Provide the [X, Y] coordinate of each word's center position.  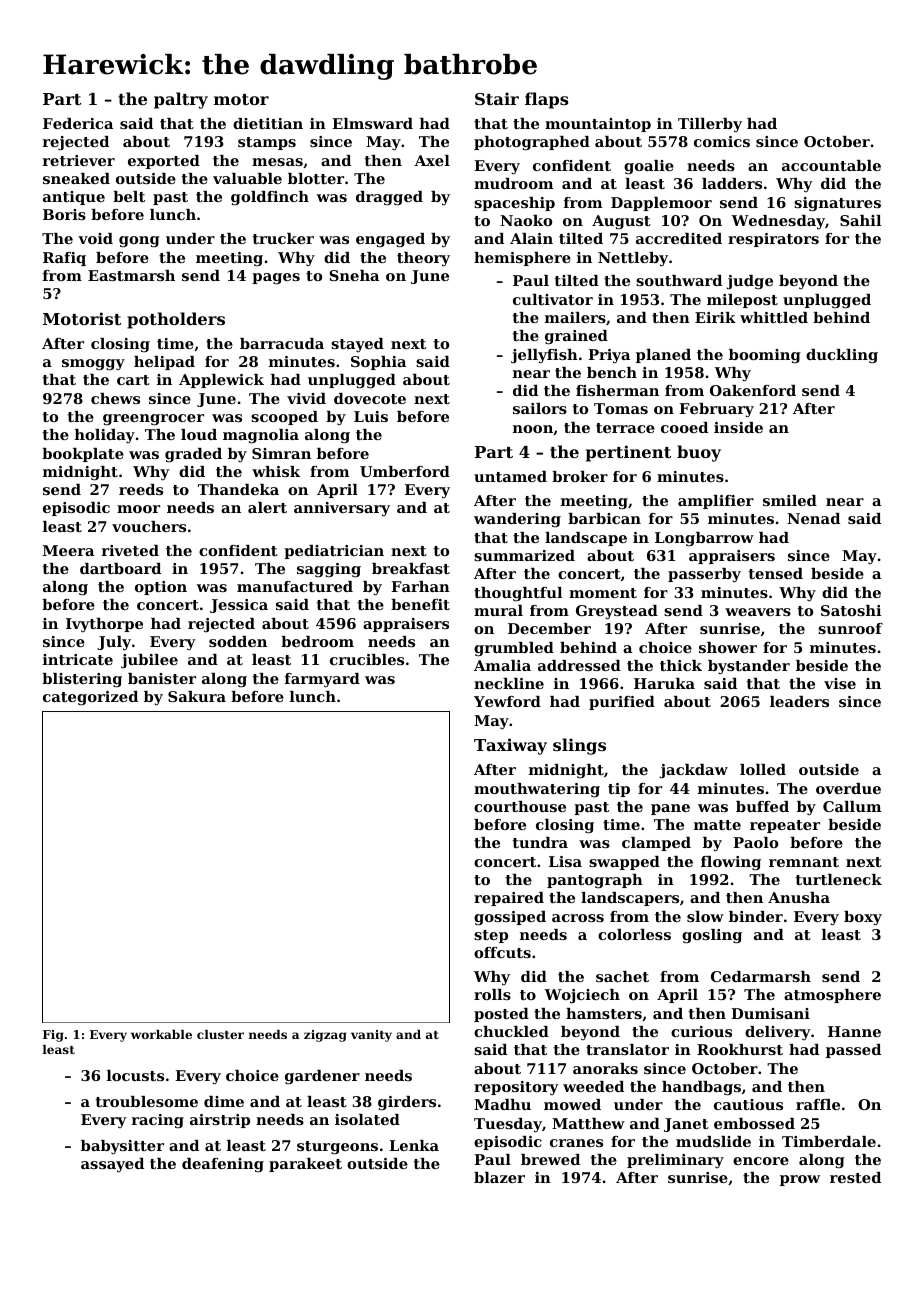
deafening [223, 1165]
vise [840, 683]
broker [580, 476]
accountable [831, 165]
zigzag [325, 1036]
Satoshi [851, 610]
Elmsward [372, 123]
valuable [247, 178]
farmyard [322, 680]
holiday [105, 436]
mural [498, 610]
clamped [656, 844]
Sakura [197, 696]
